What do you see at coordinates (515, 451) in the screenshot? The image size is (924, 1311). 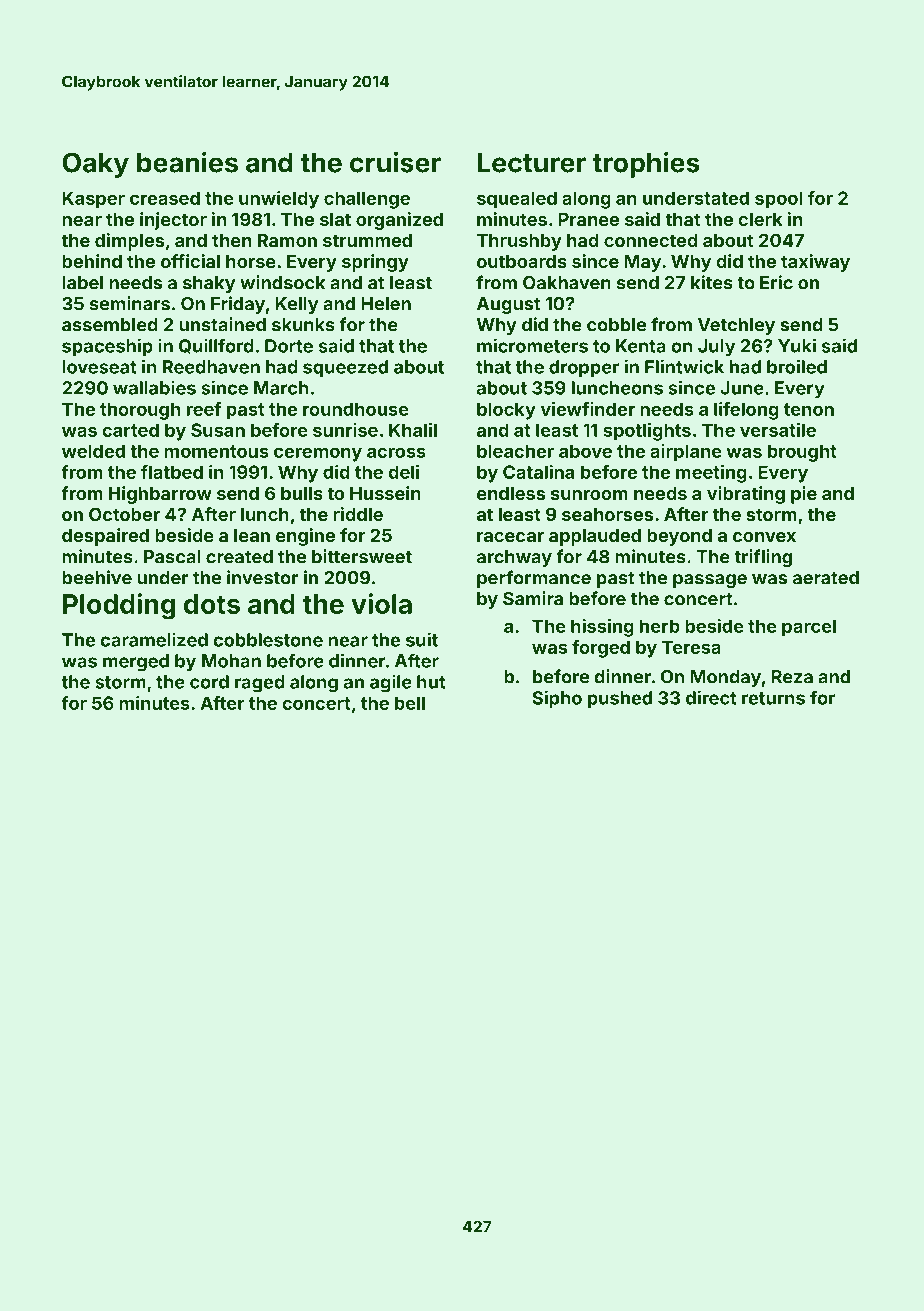 I see `bleacher` at bounding box center [515, 451].
